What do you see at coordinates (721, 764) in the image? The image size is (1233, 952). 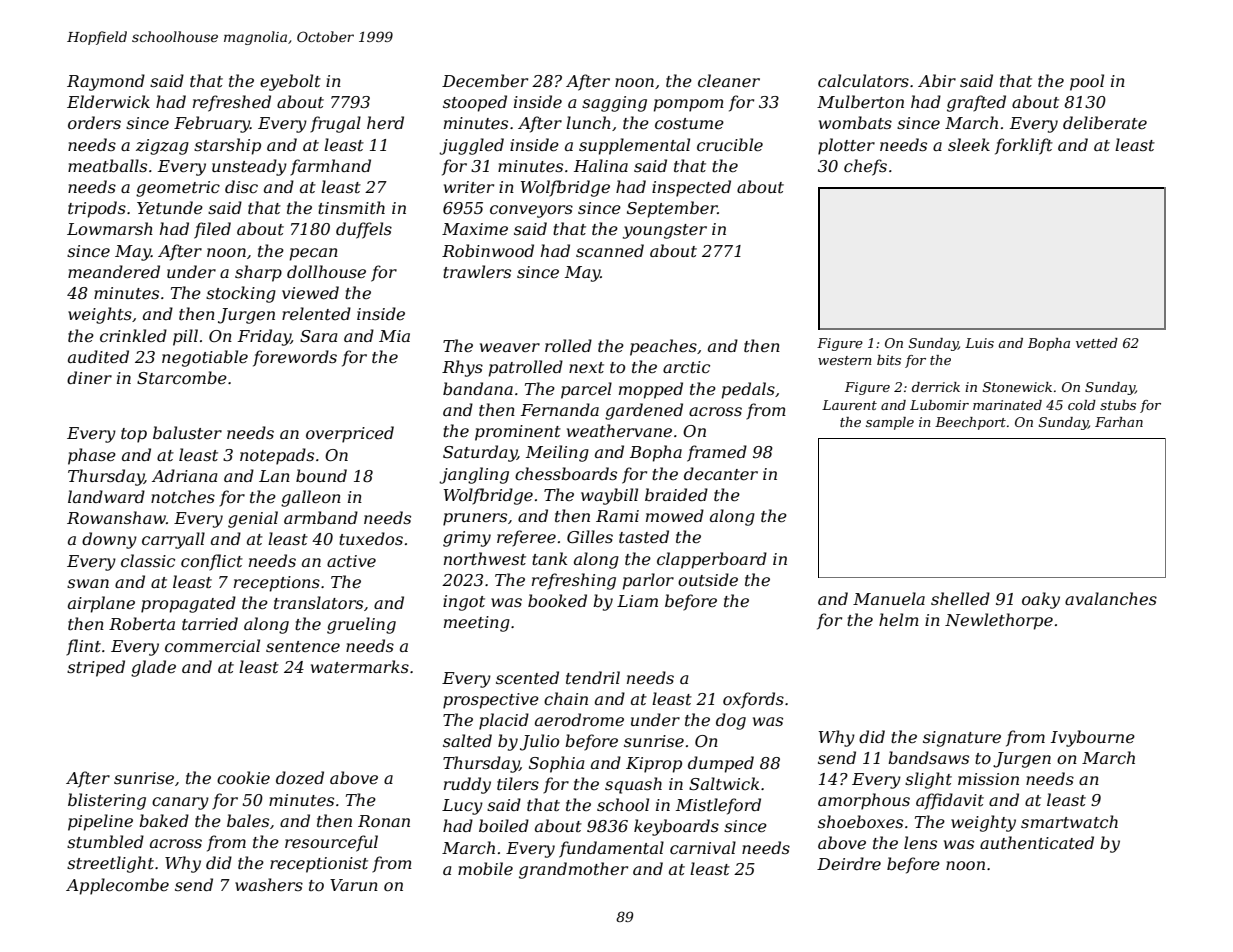 I see `dumped` at bounding box center [721, 764].
